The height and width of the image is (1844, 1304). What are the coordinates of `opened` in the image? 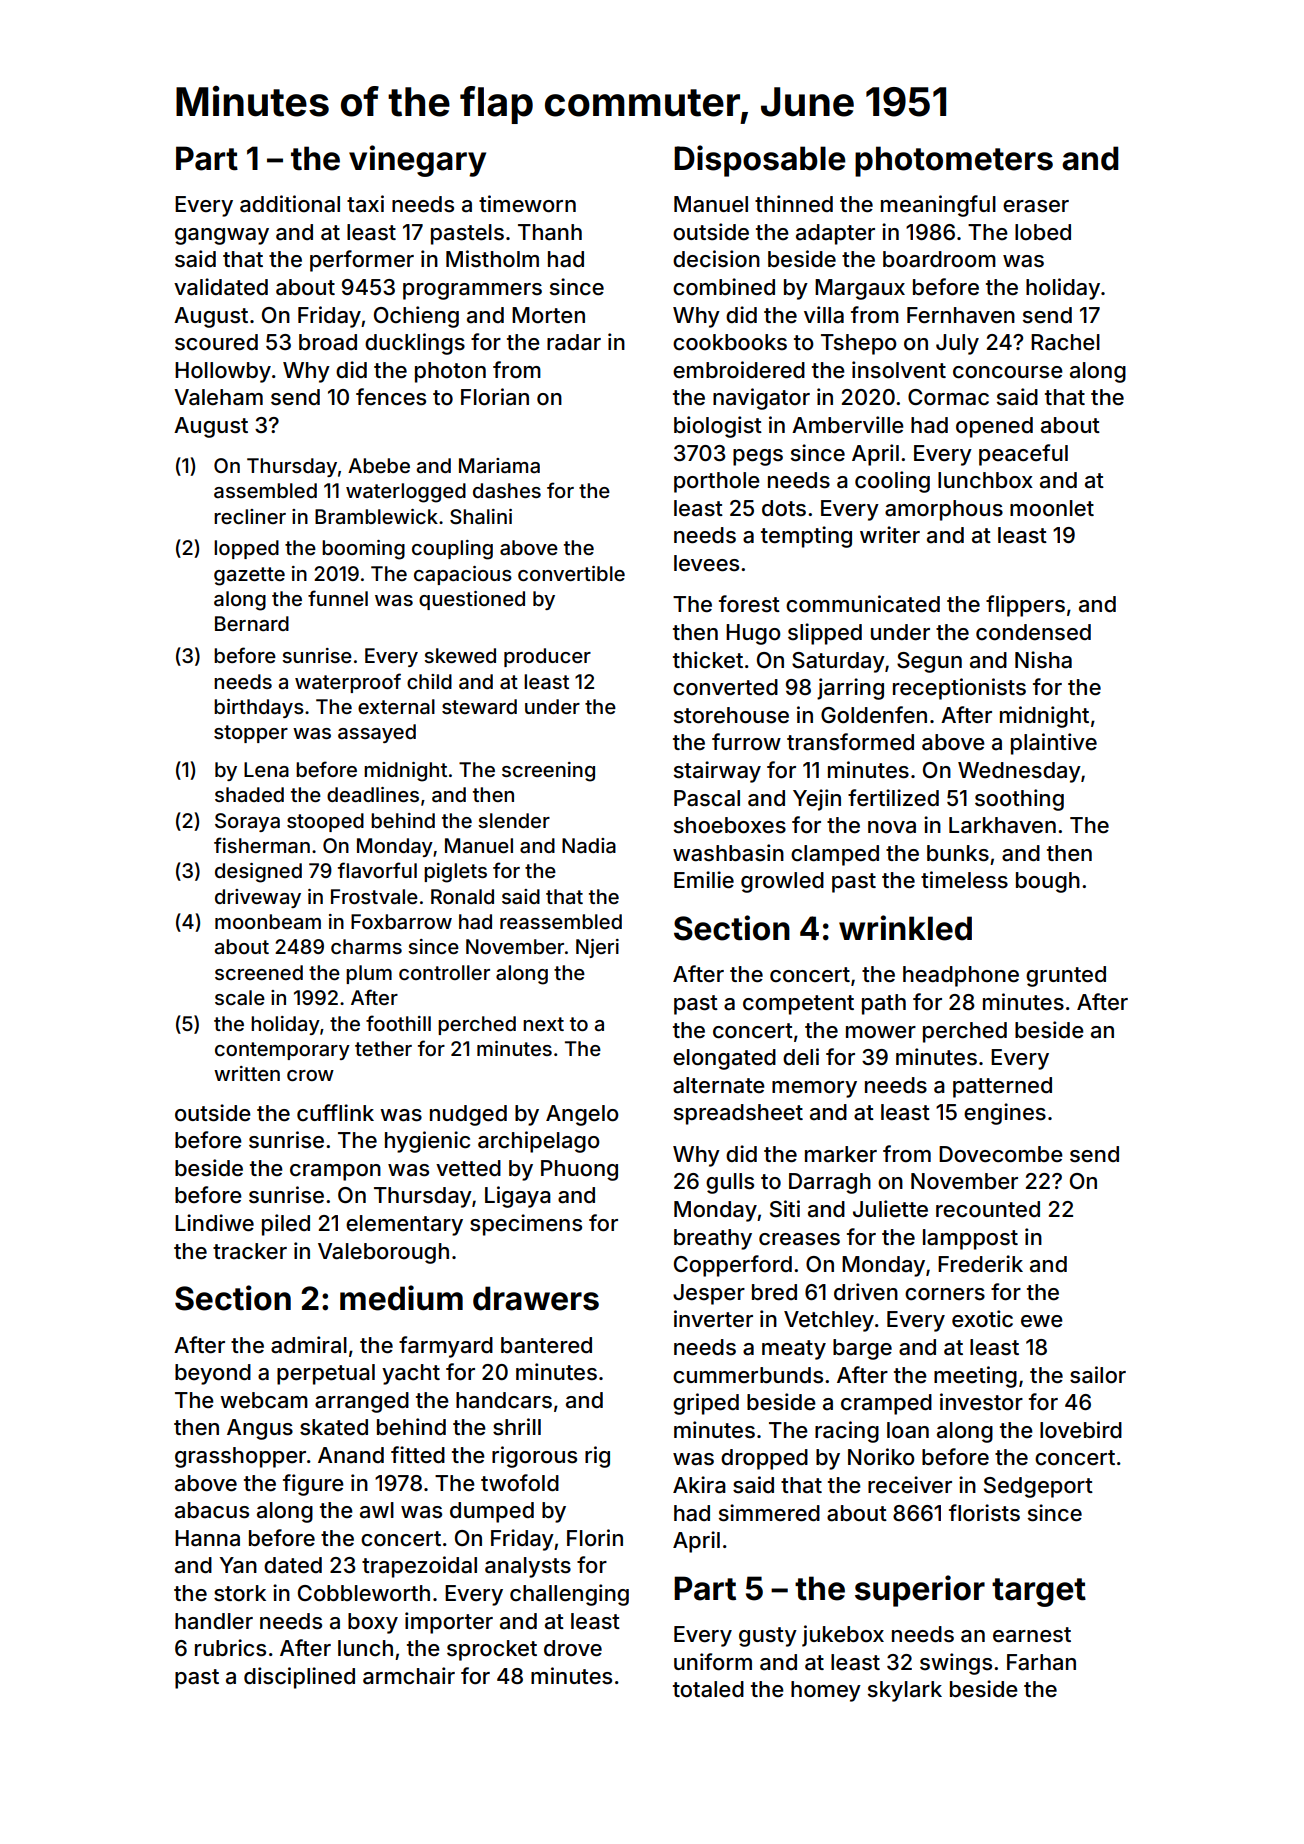 It's located at (994, 427).
